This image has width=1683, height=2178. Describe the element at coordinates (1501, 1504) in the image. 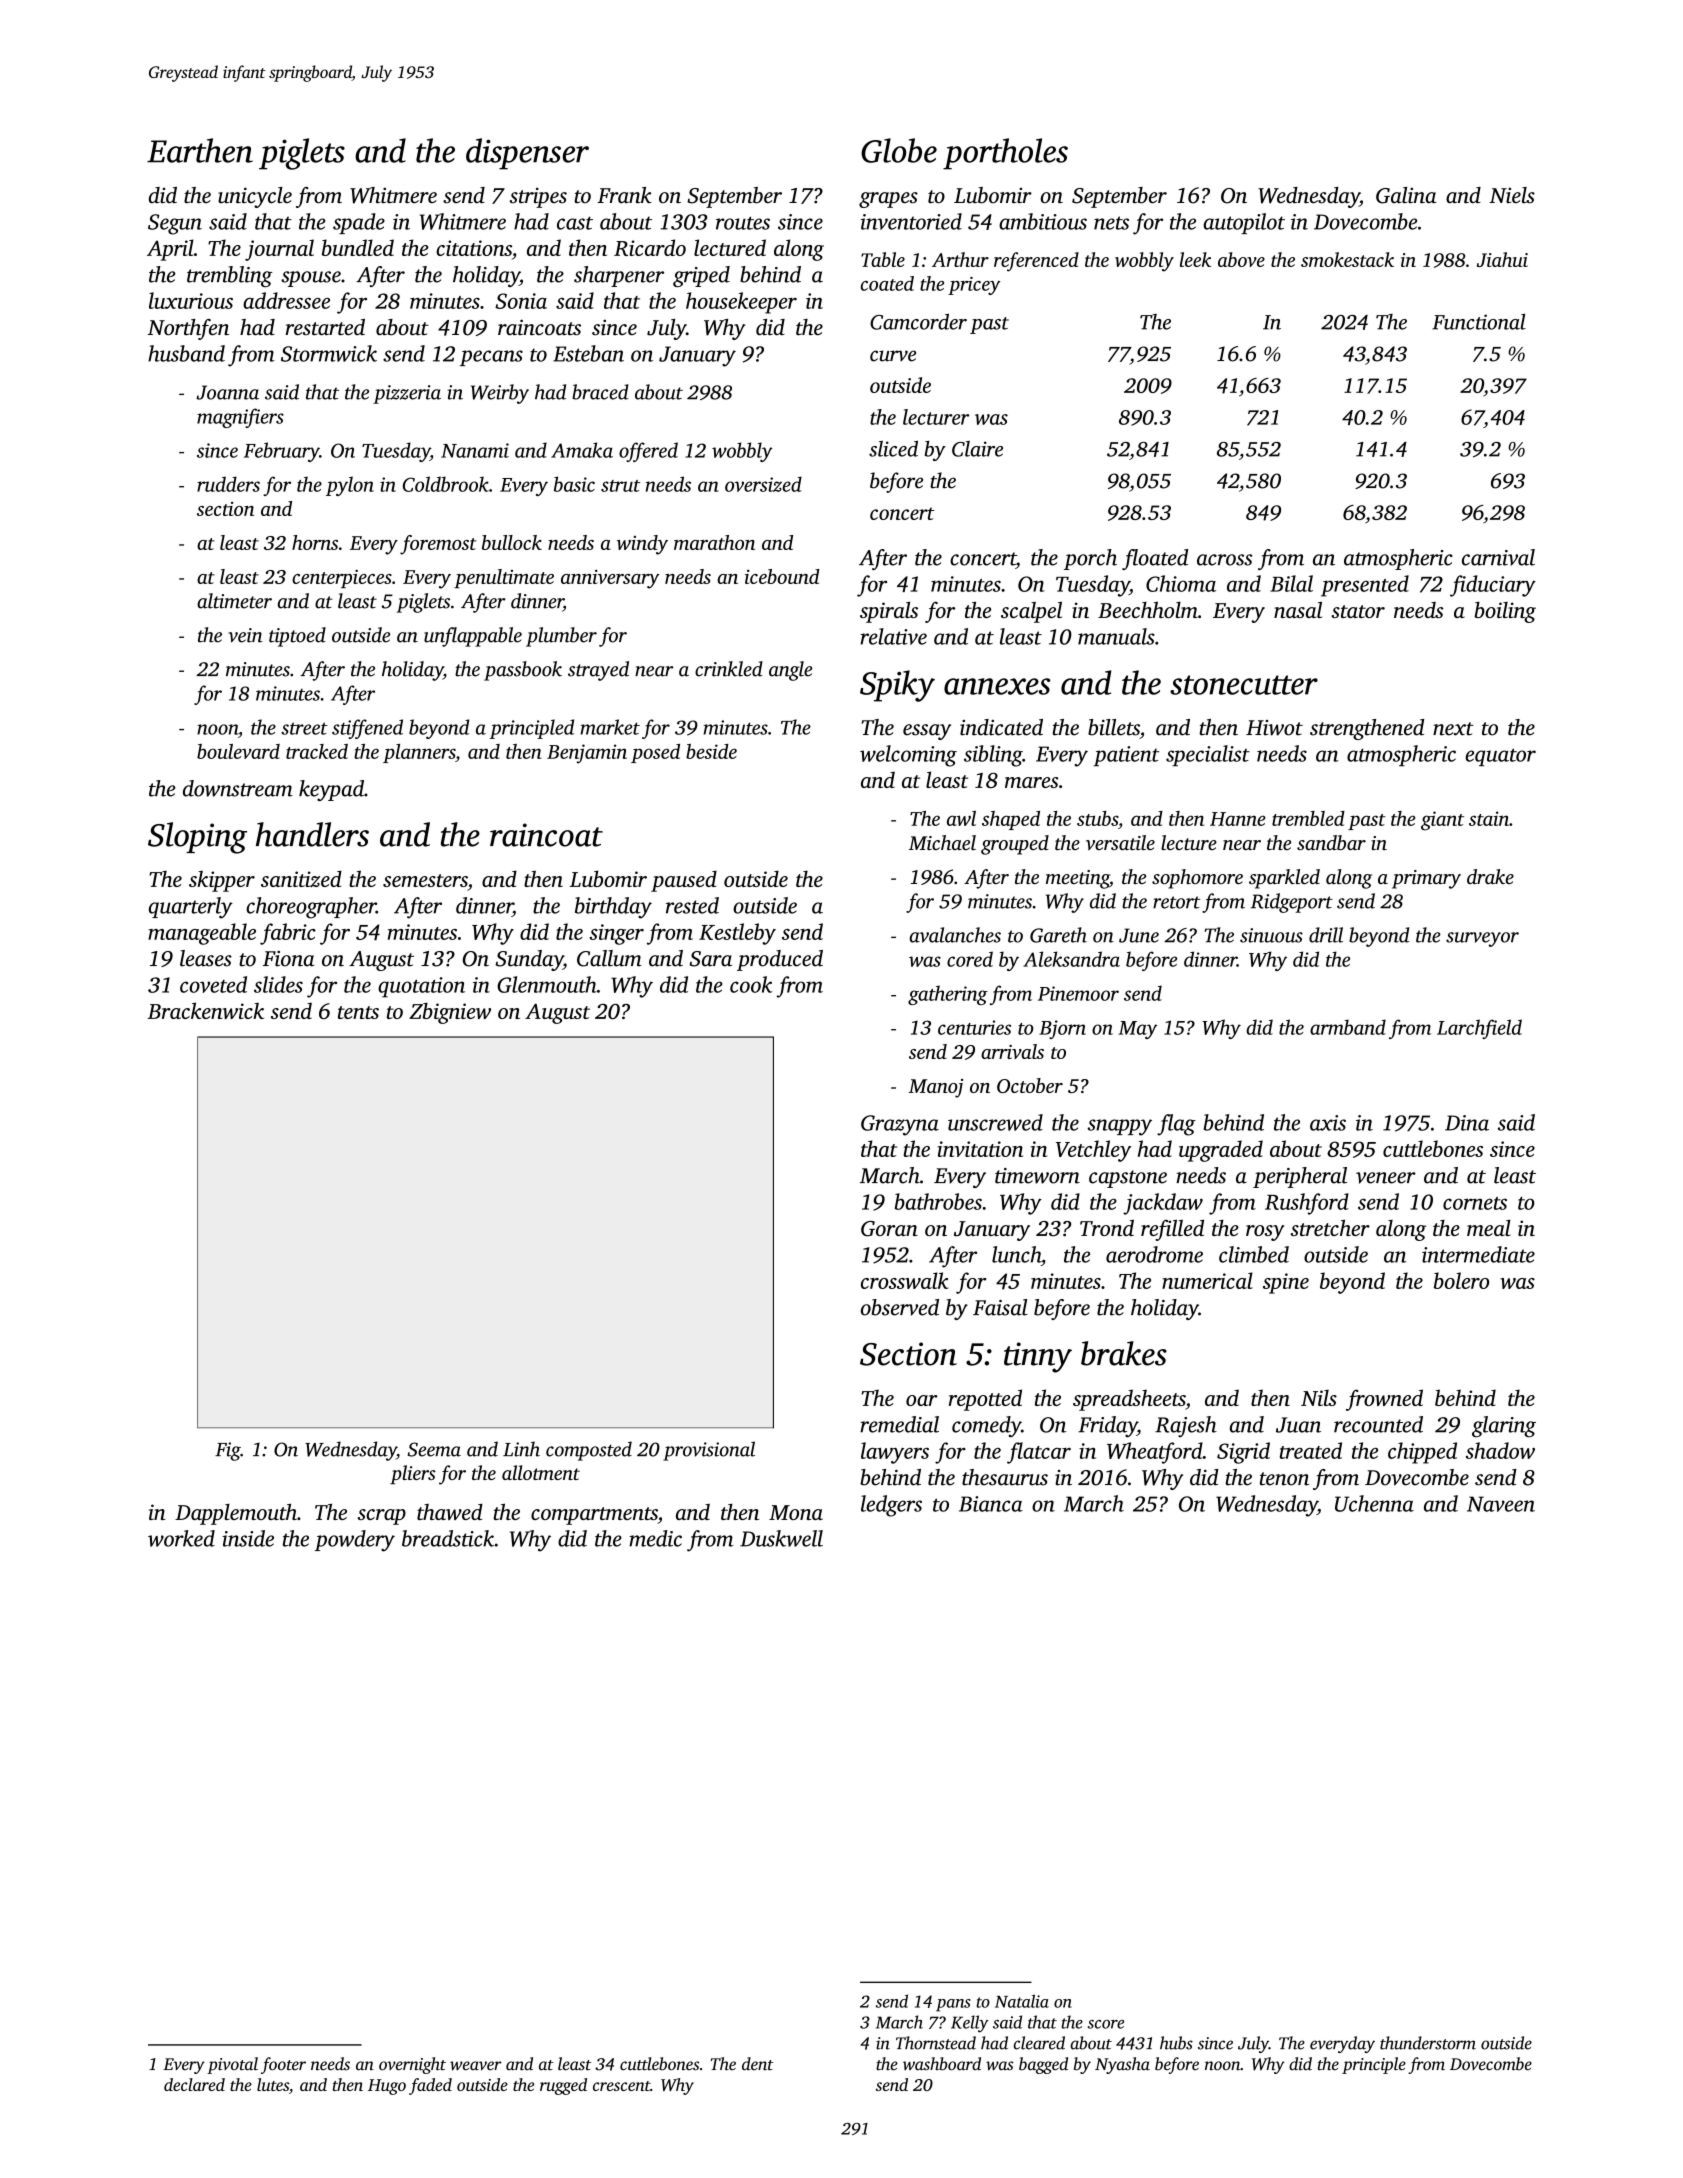

I see `Naveen` at that location.
